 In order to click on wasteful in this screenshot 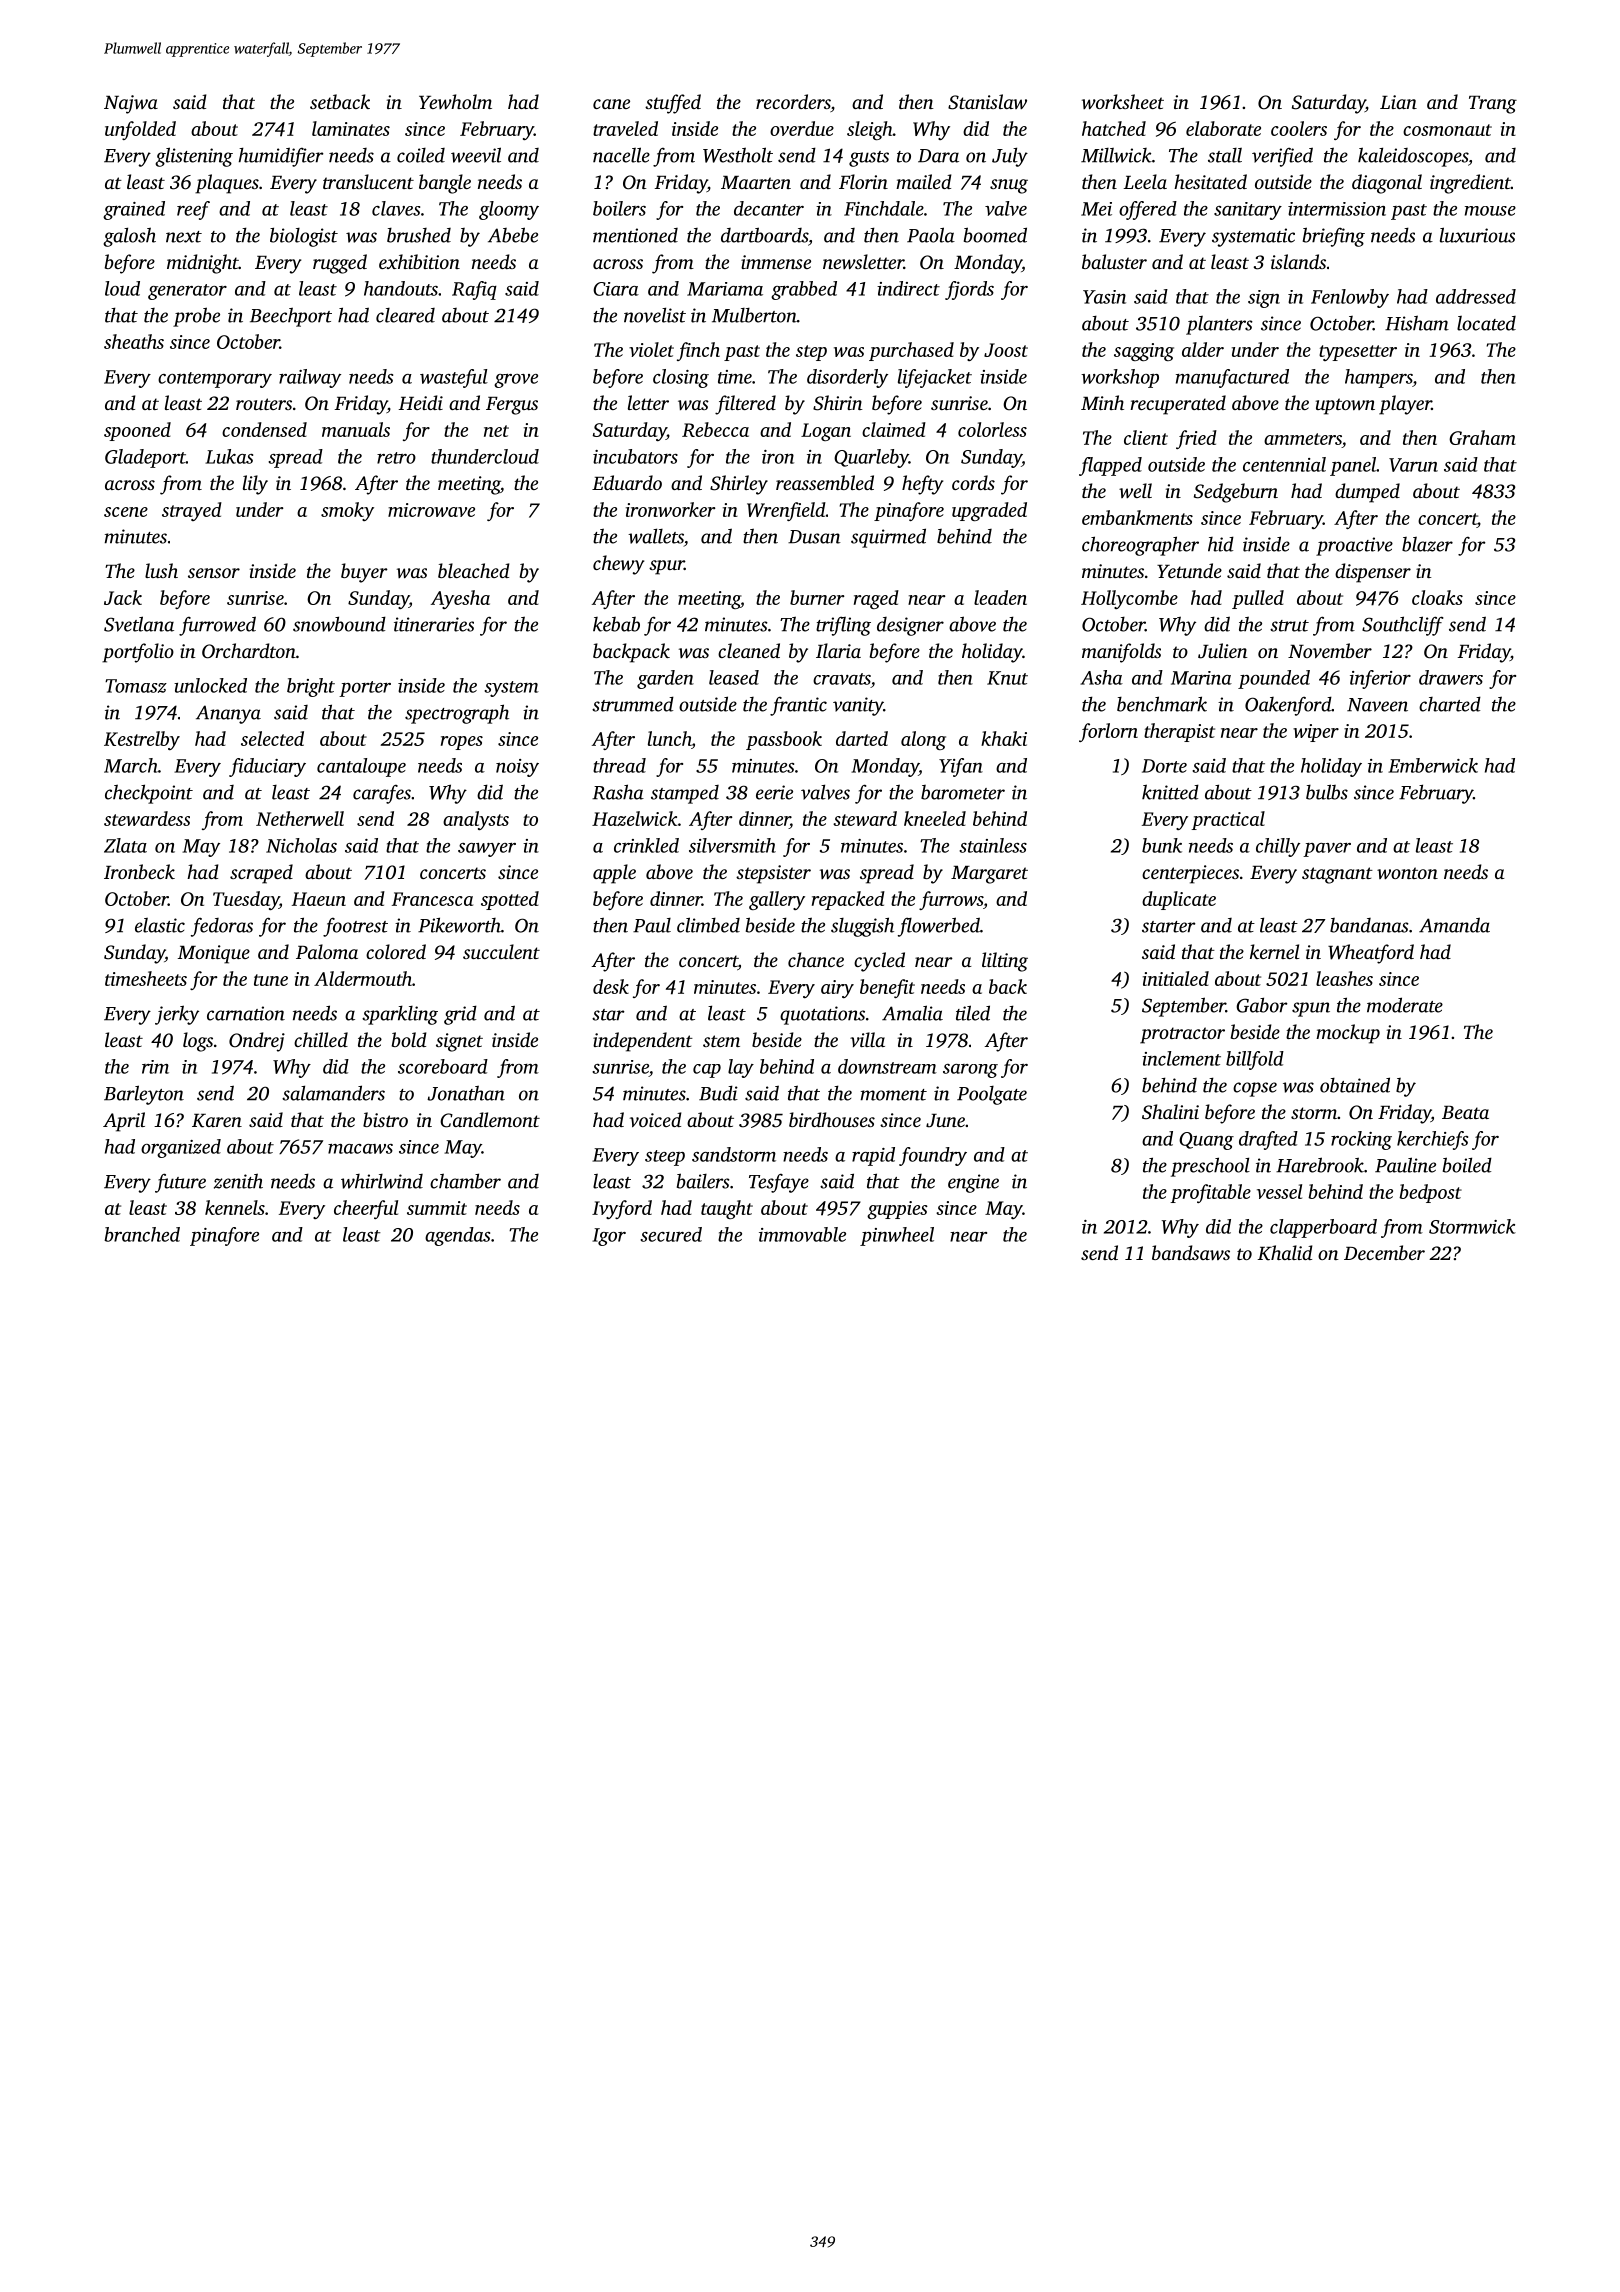, I will do `click(454, 378)`.
